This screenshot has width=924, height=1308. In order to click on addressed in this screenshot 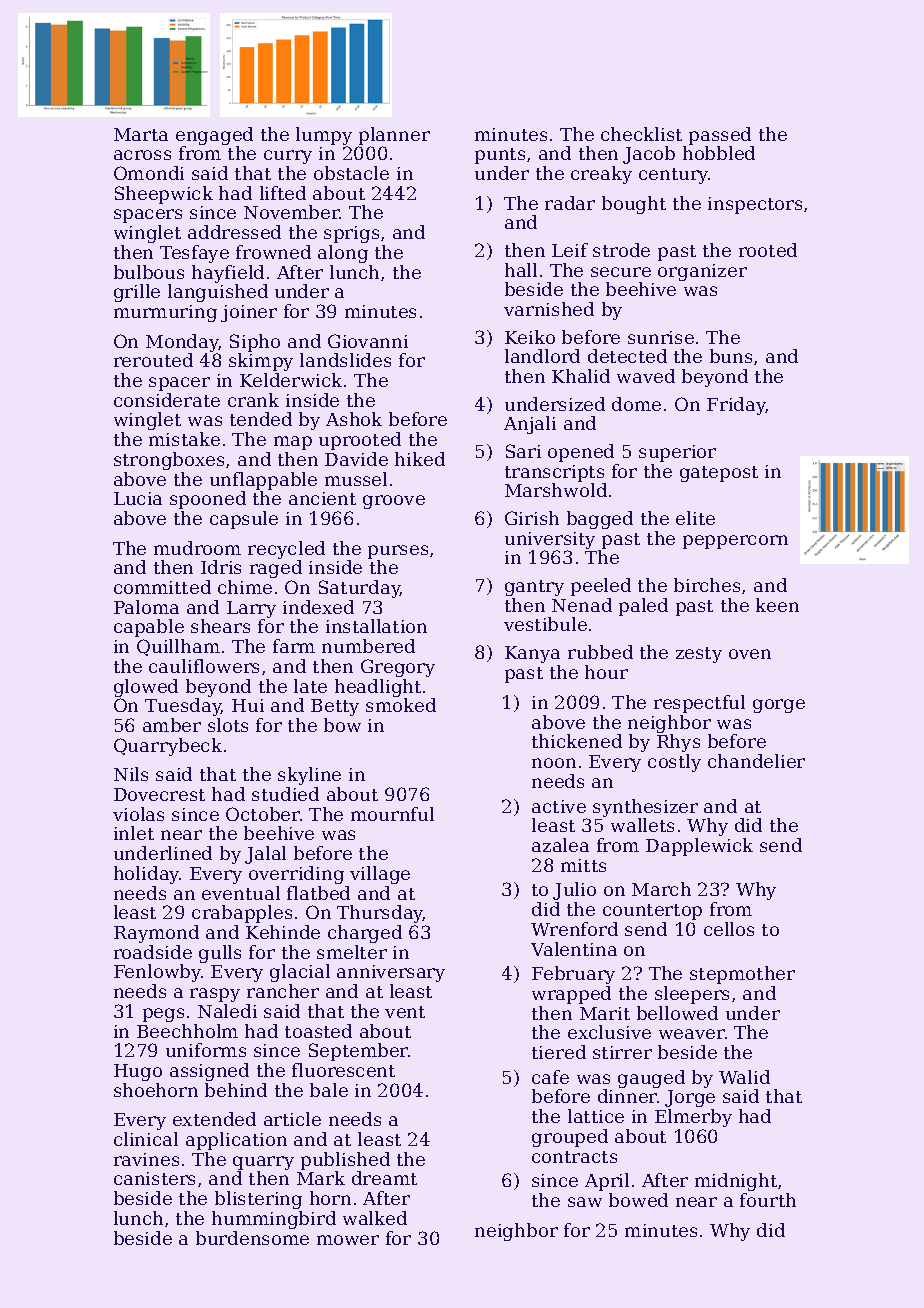, I will do `click(234, 232)`.
